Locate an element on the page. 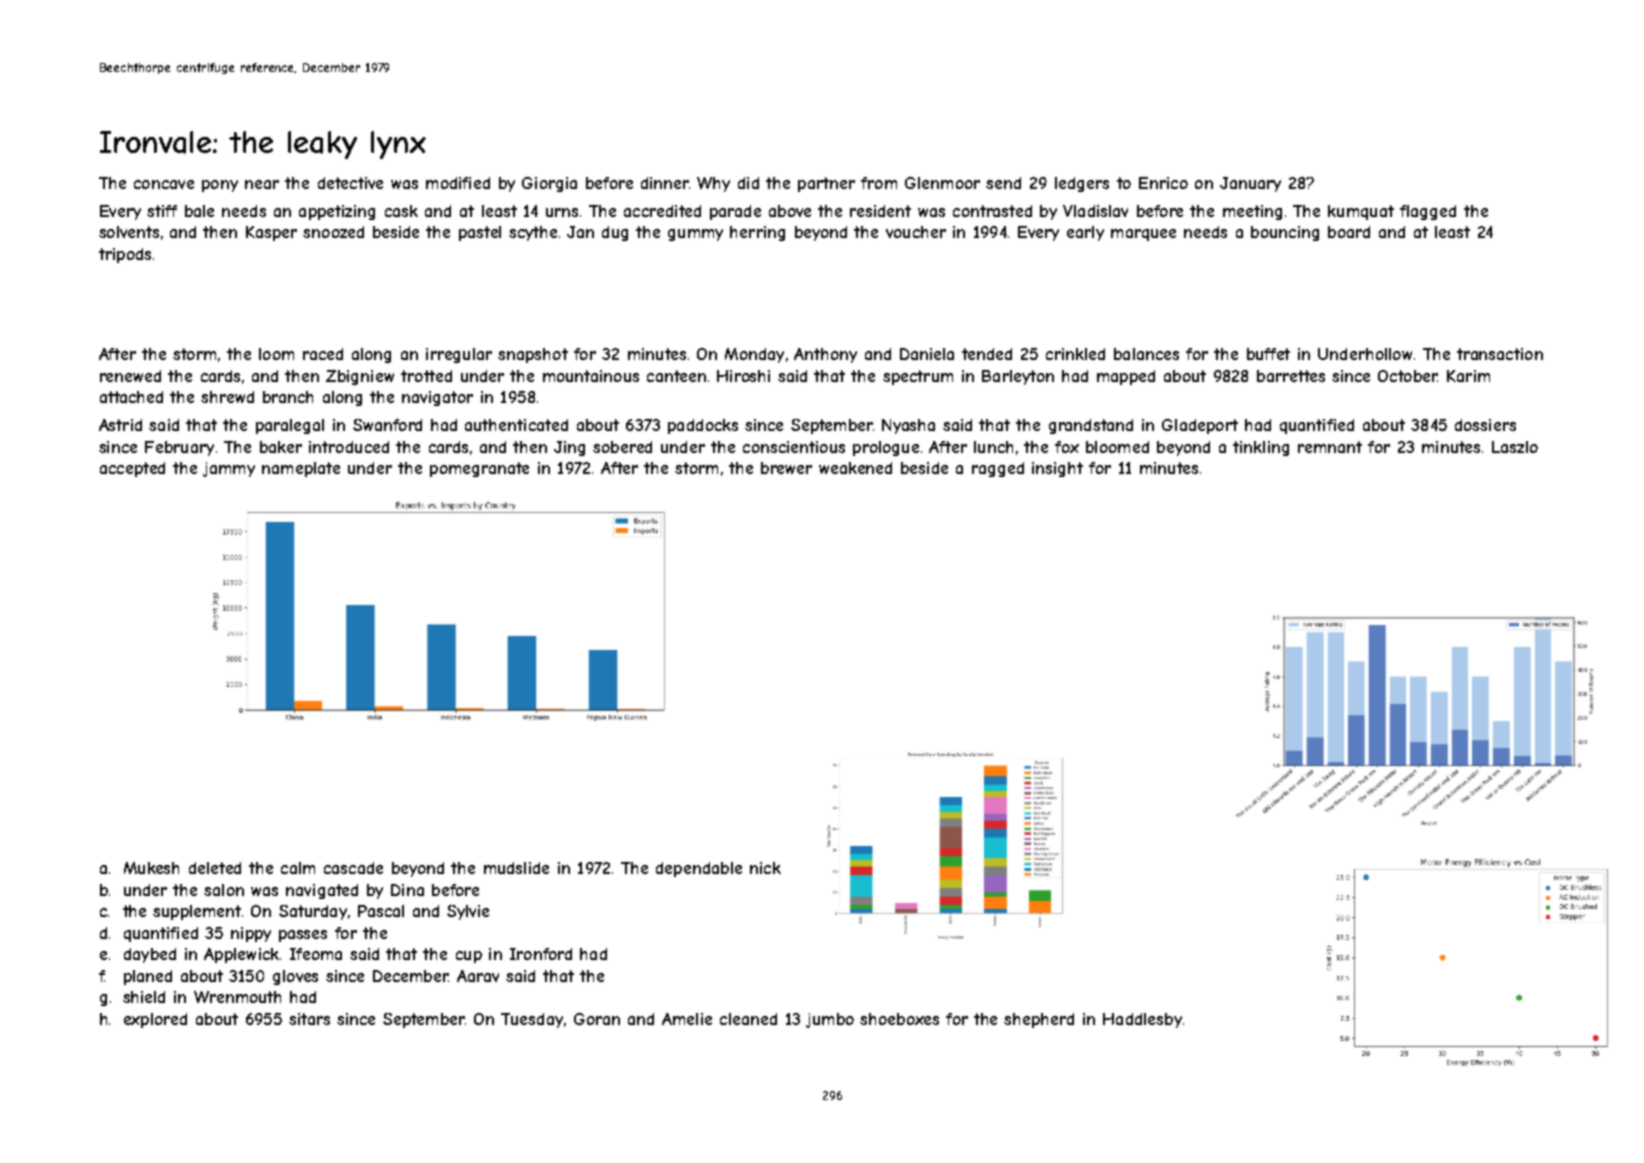 Image resolution: width=1644 pixels, height=1163 pixels. voucher is located at coordinates (916, 232).
